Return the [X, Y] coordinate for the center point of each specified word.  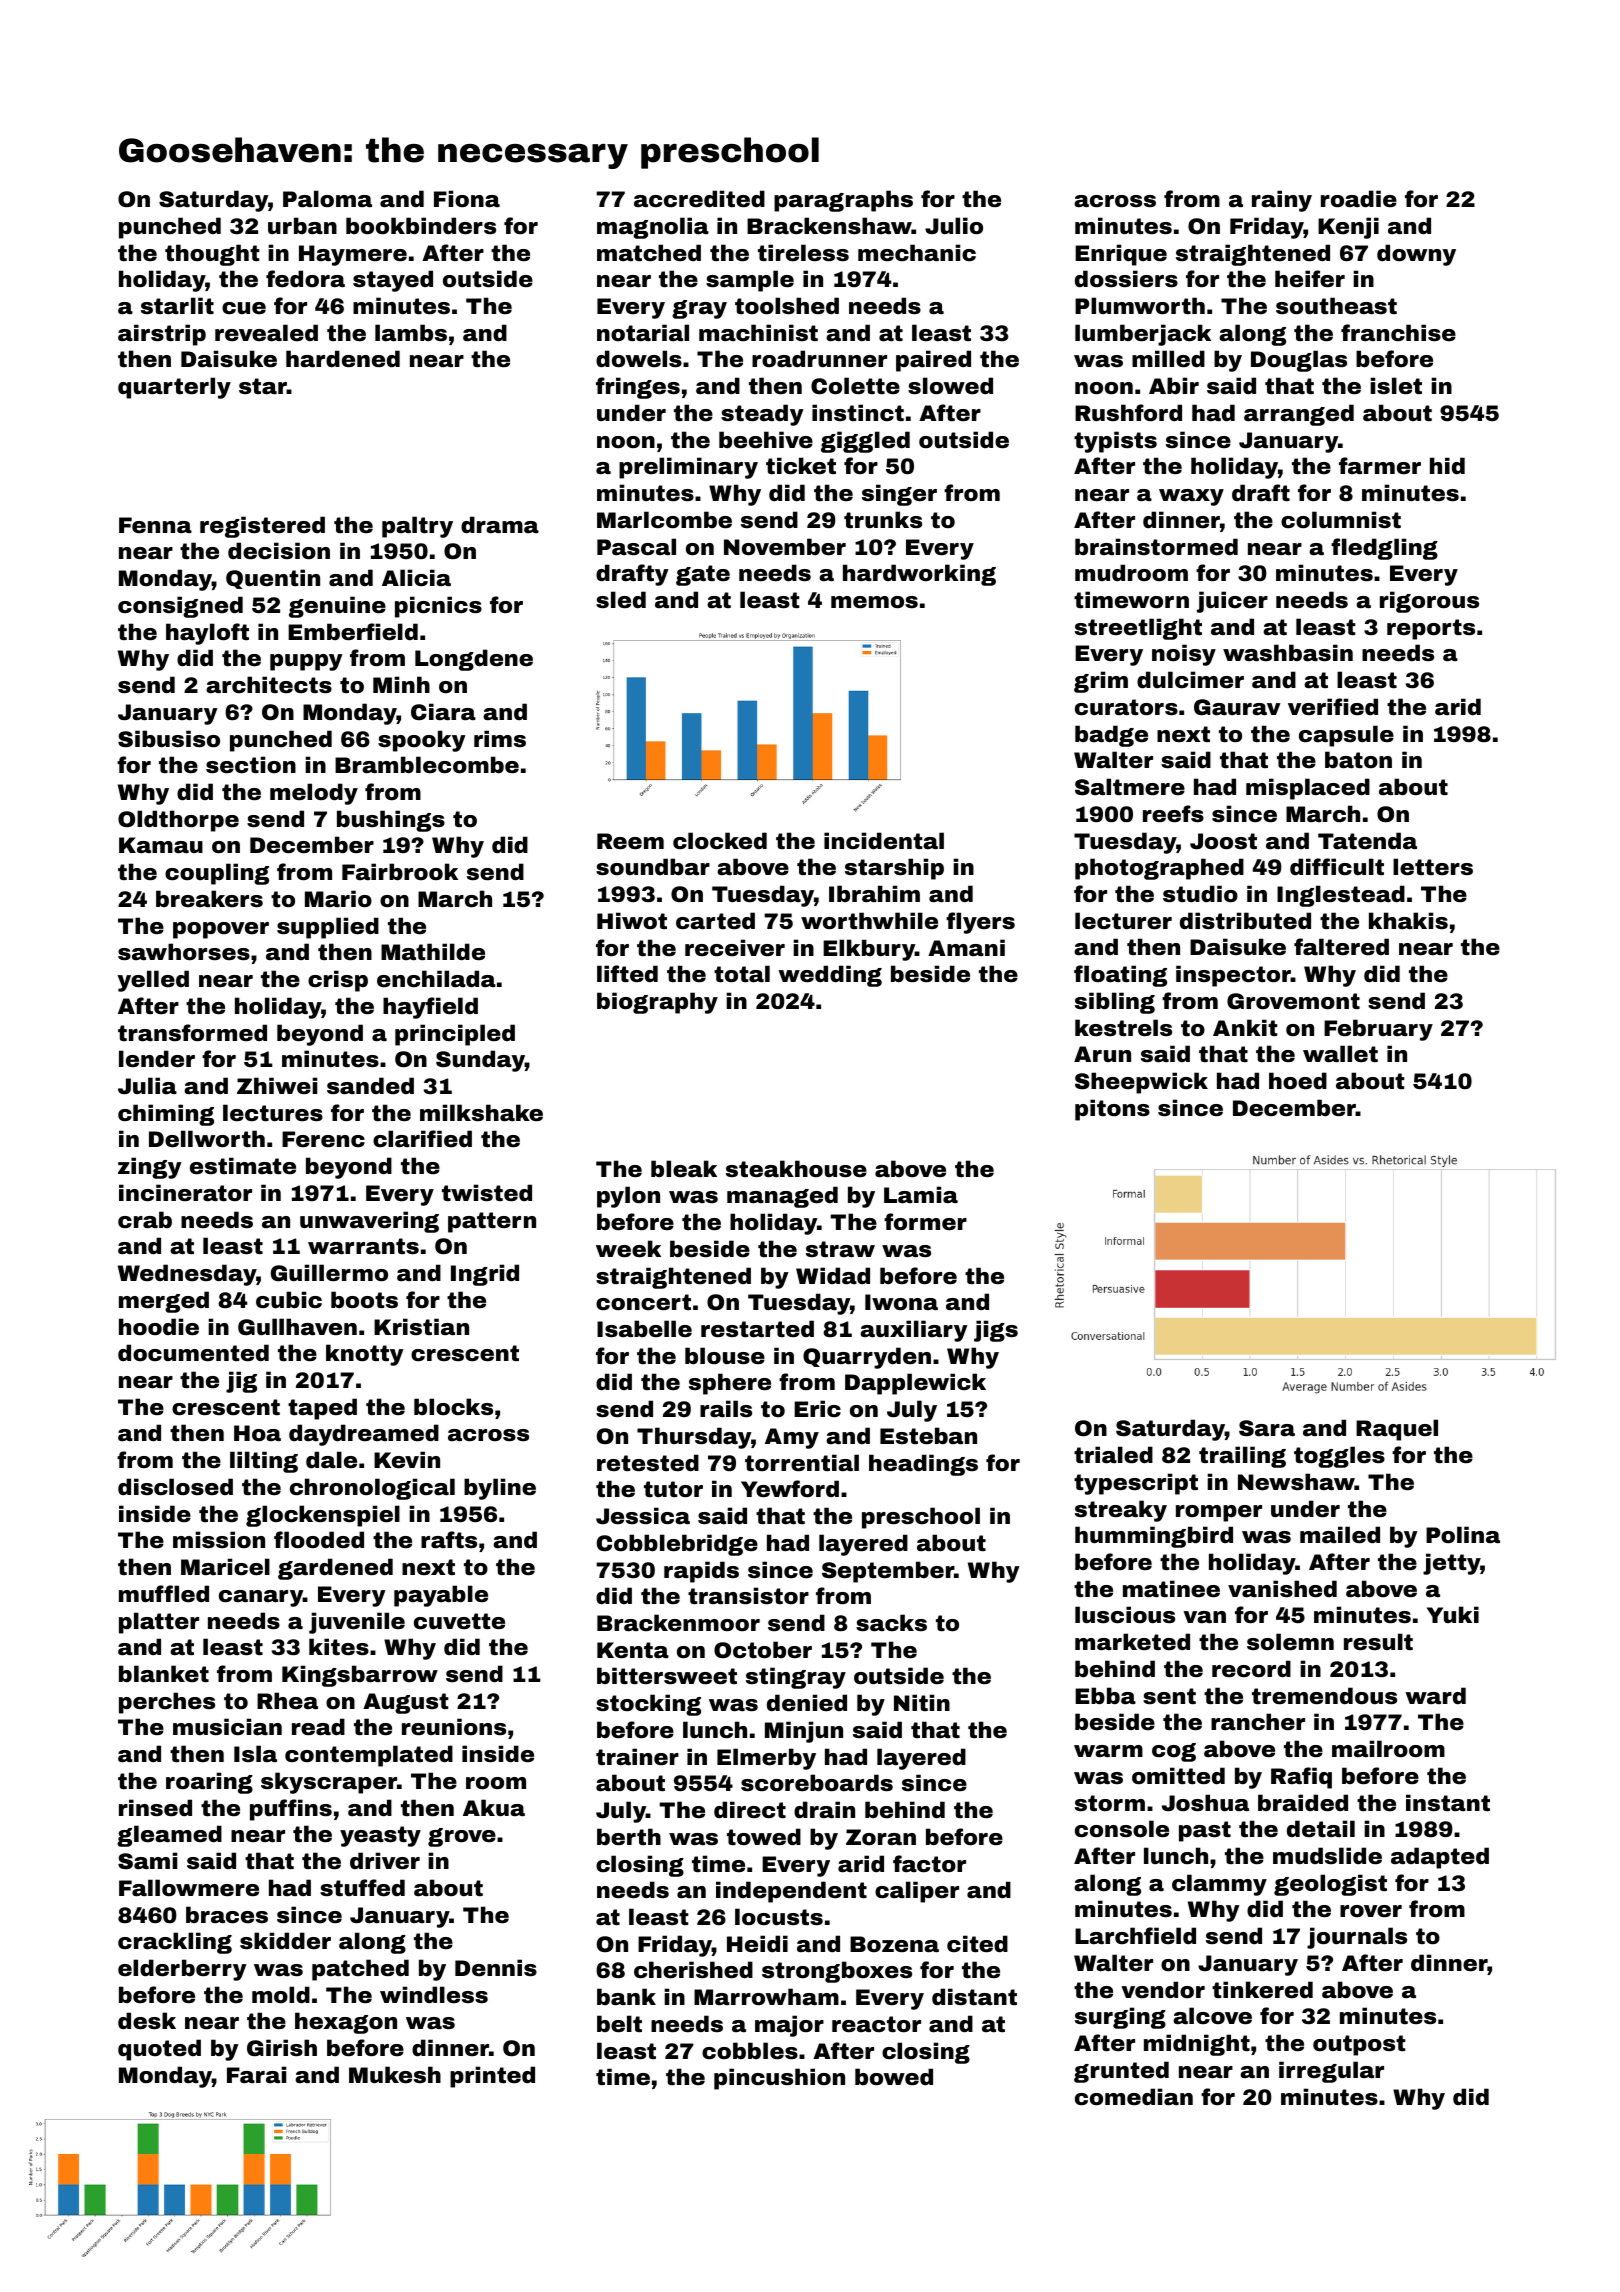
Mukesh [395, 2074]
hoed [1298, 1081]
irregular [1331, 2072]
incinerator [185, 1193]
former [925, 1222]
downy [1416, 255]
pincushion [779, 2079]
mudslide [1327, 1856]
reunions [454, 1727]
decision [279, 551]
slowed [950, 386]
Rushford [1128, 413]
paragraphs [843, 201]
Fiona [467, 199]
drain [824, 1809]
